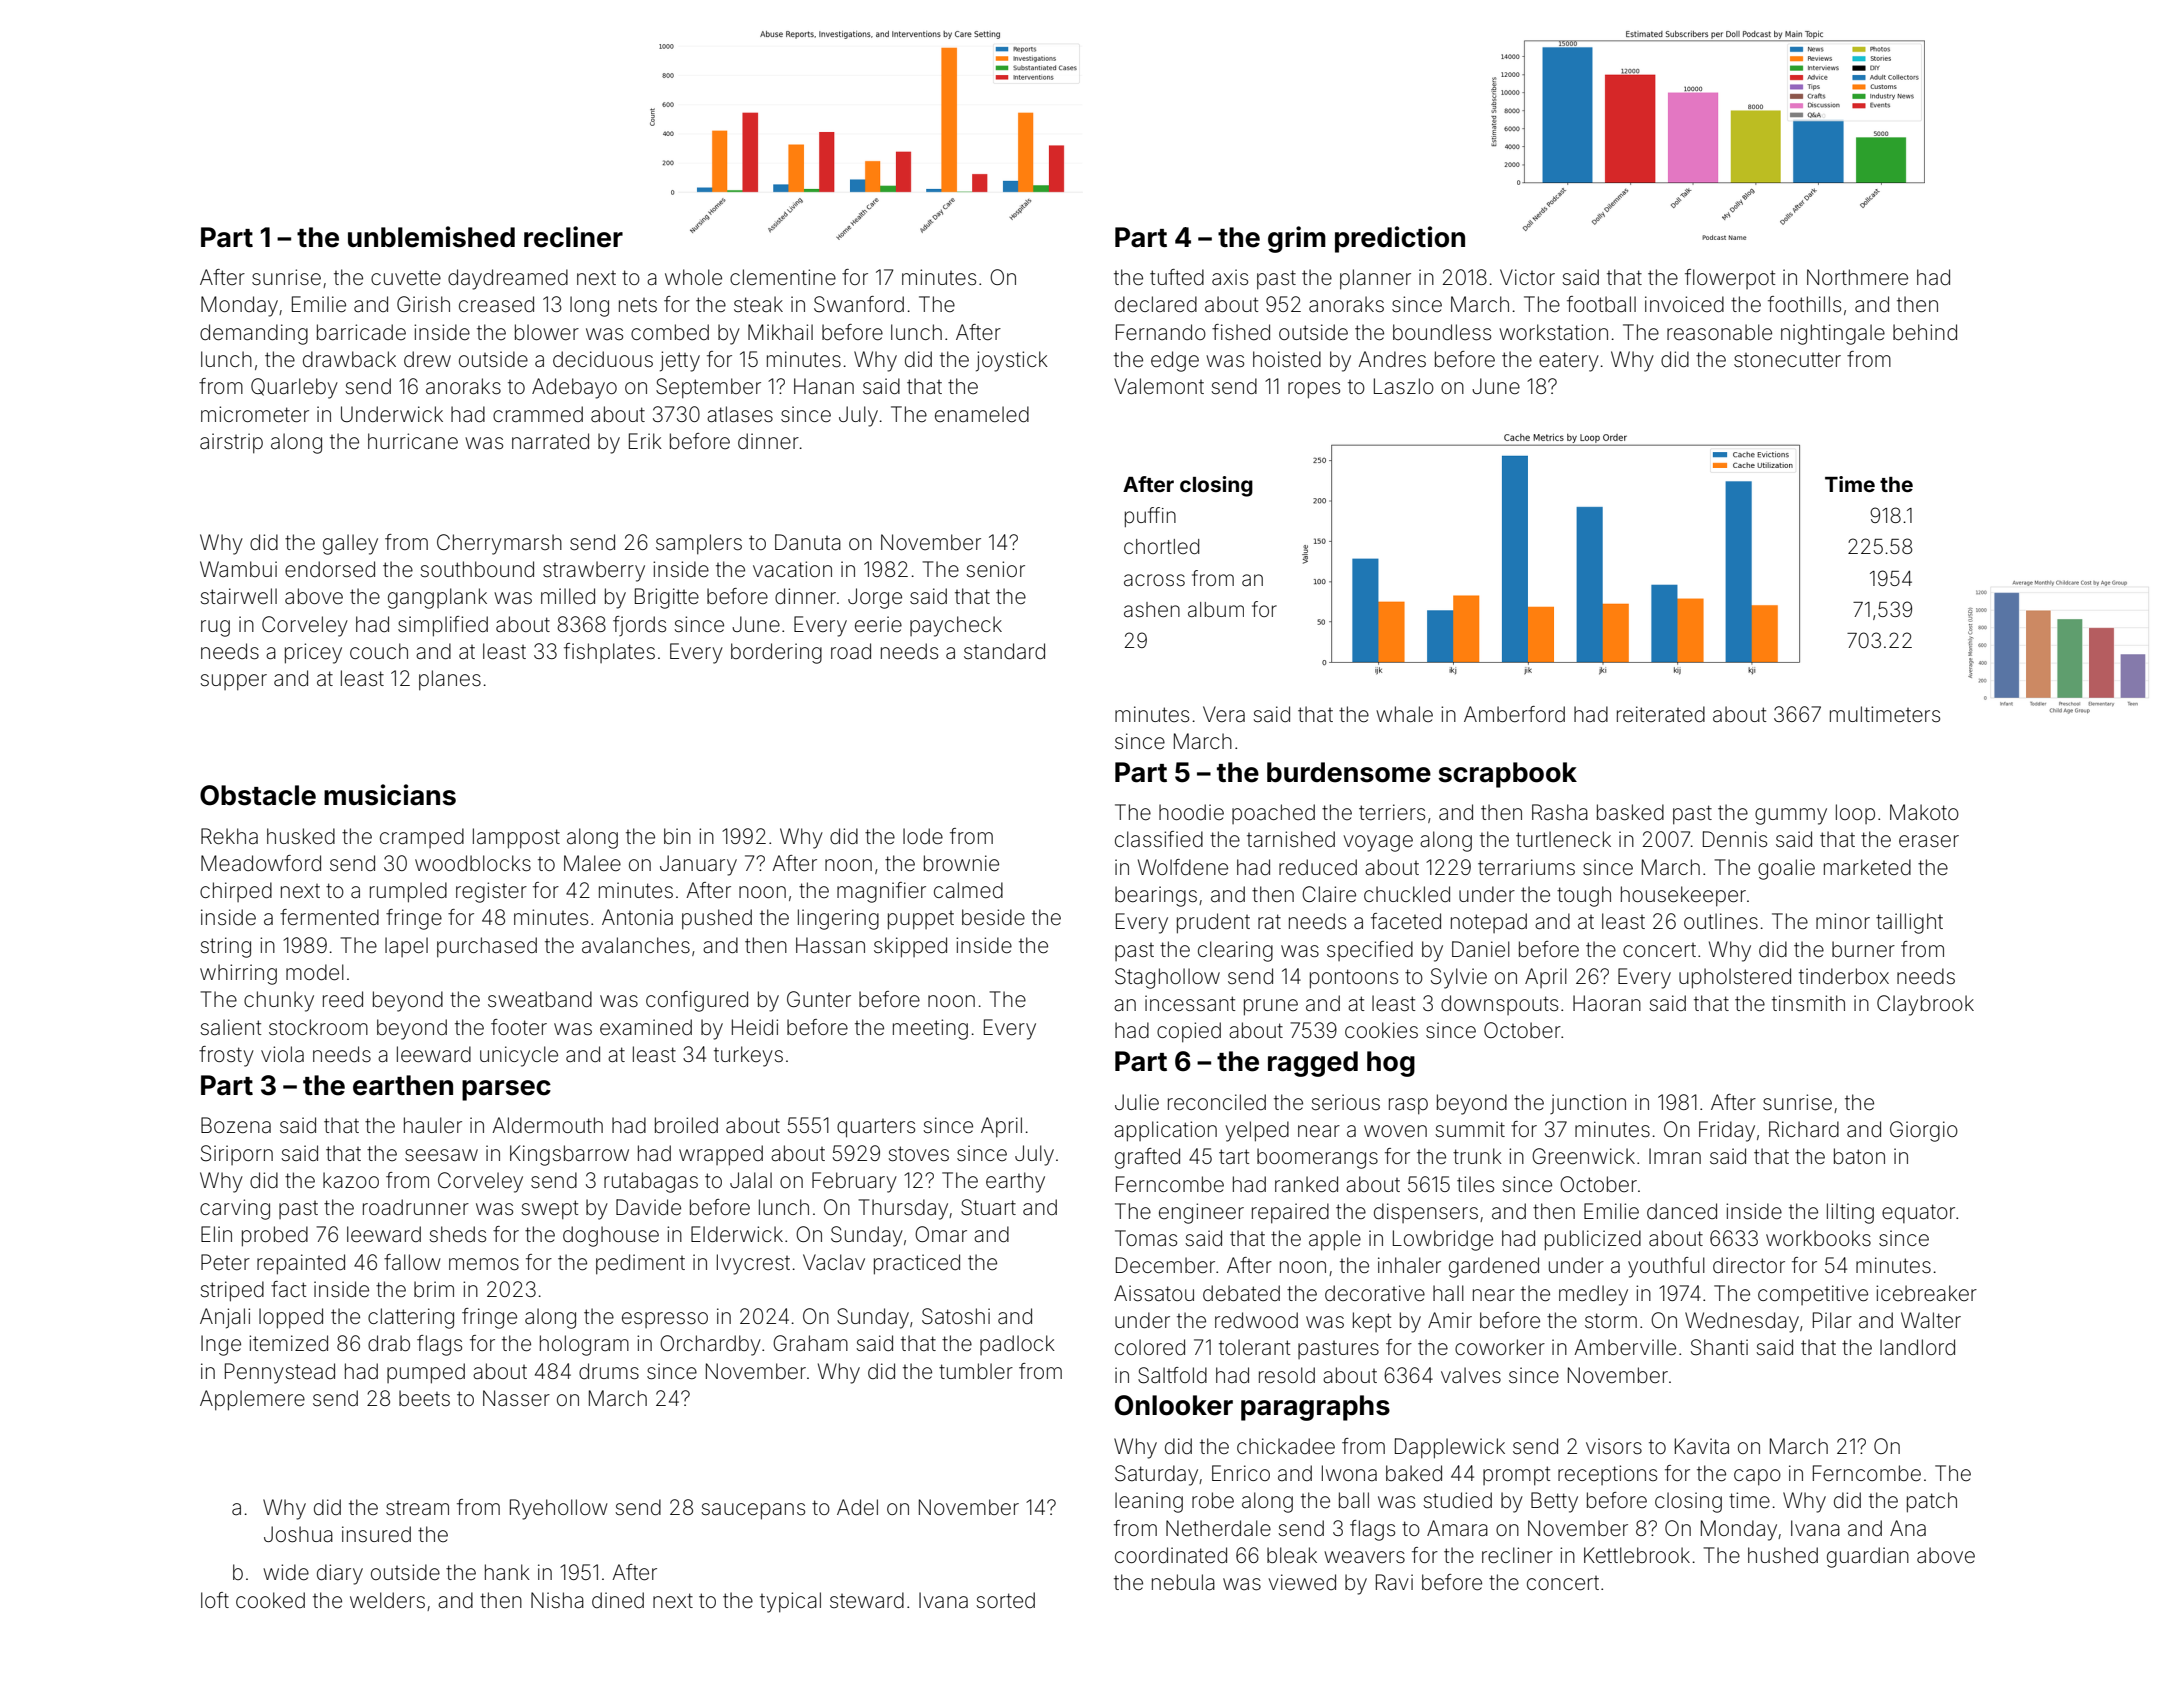  What do you see at coordinates (930, 1029) in the document?
I see `meeting` at bounding box center [930, 1029].
